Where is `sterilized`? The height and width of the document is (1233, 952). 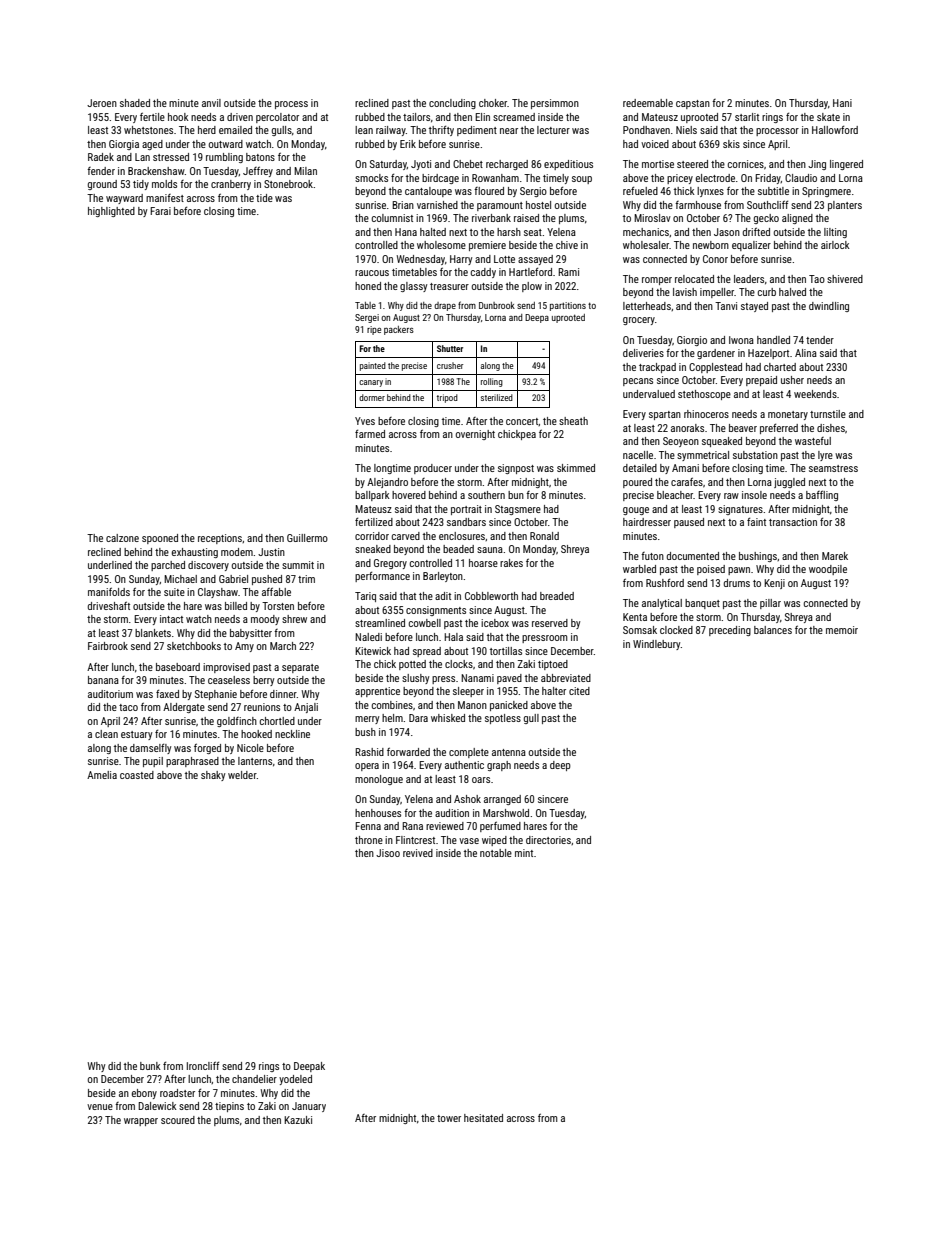
sterilized is located at coordinates (497, 397).
